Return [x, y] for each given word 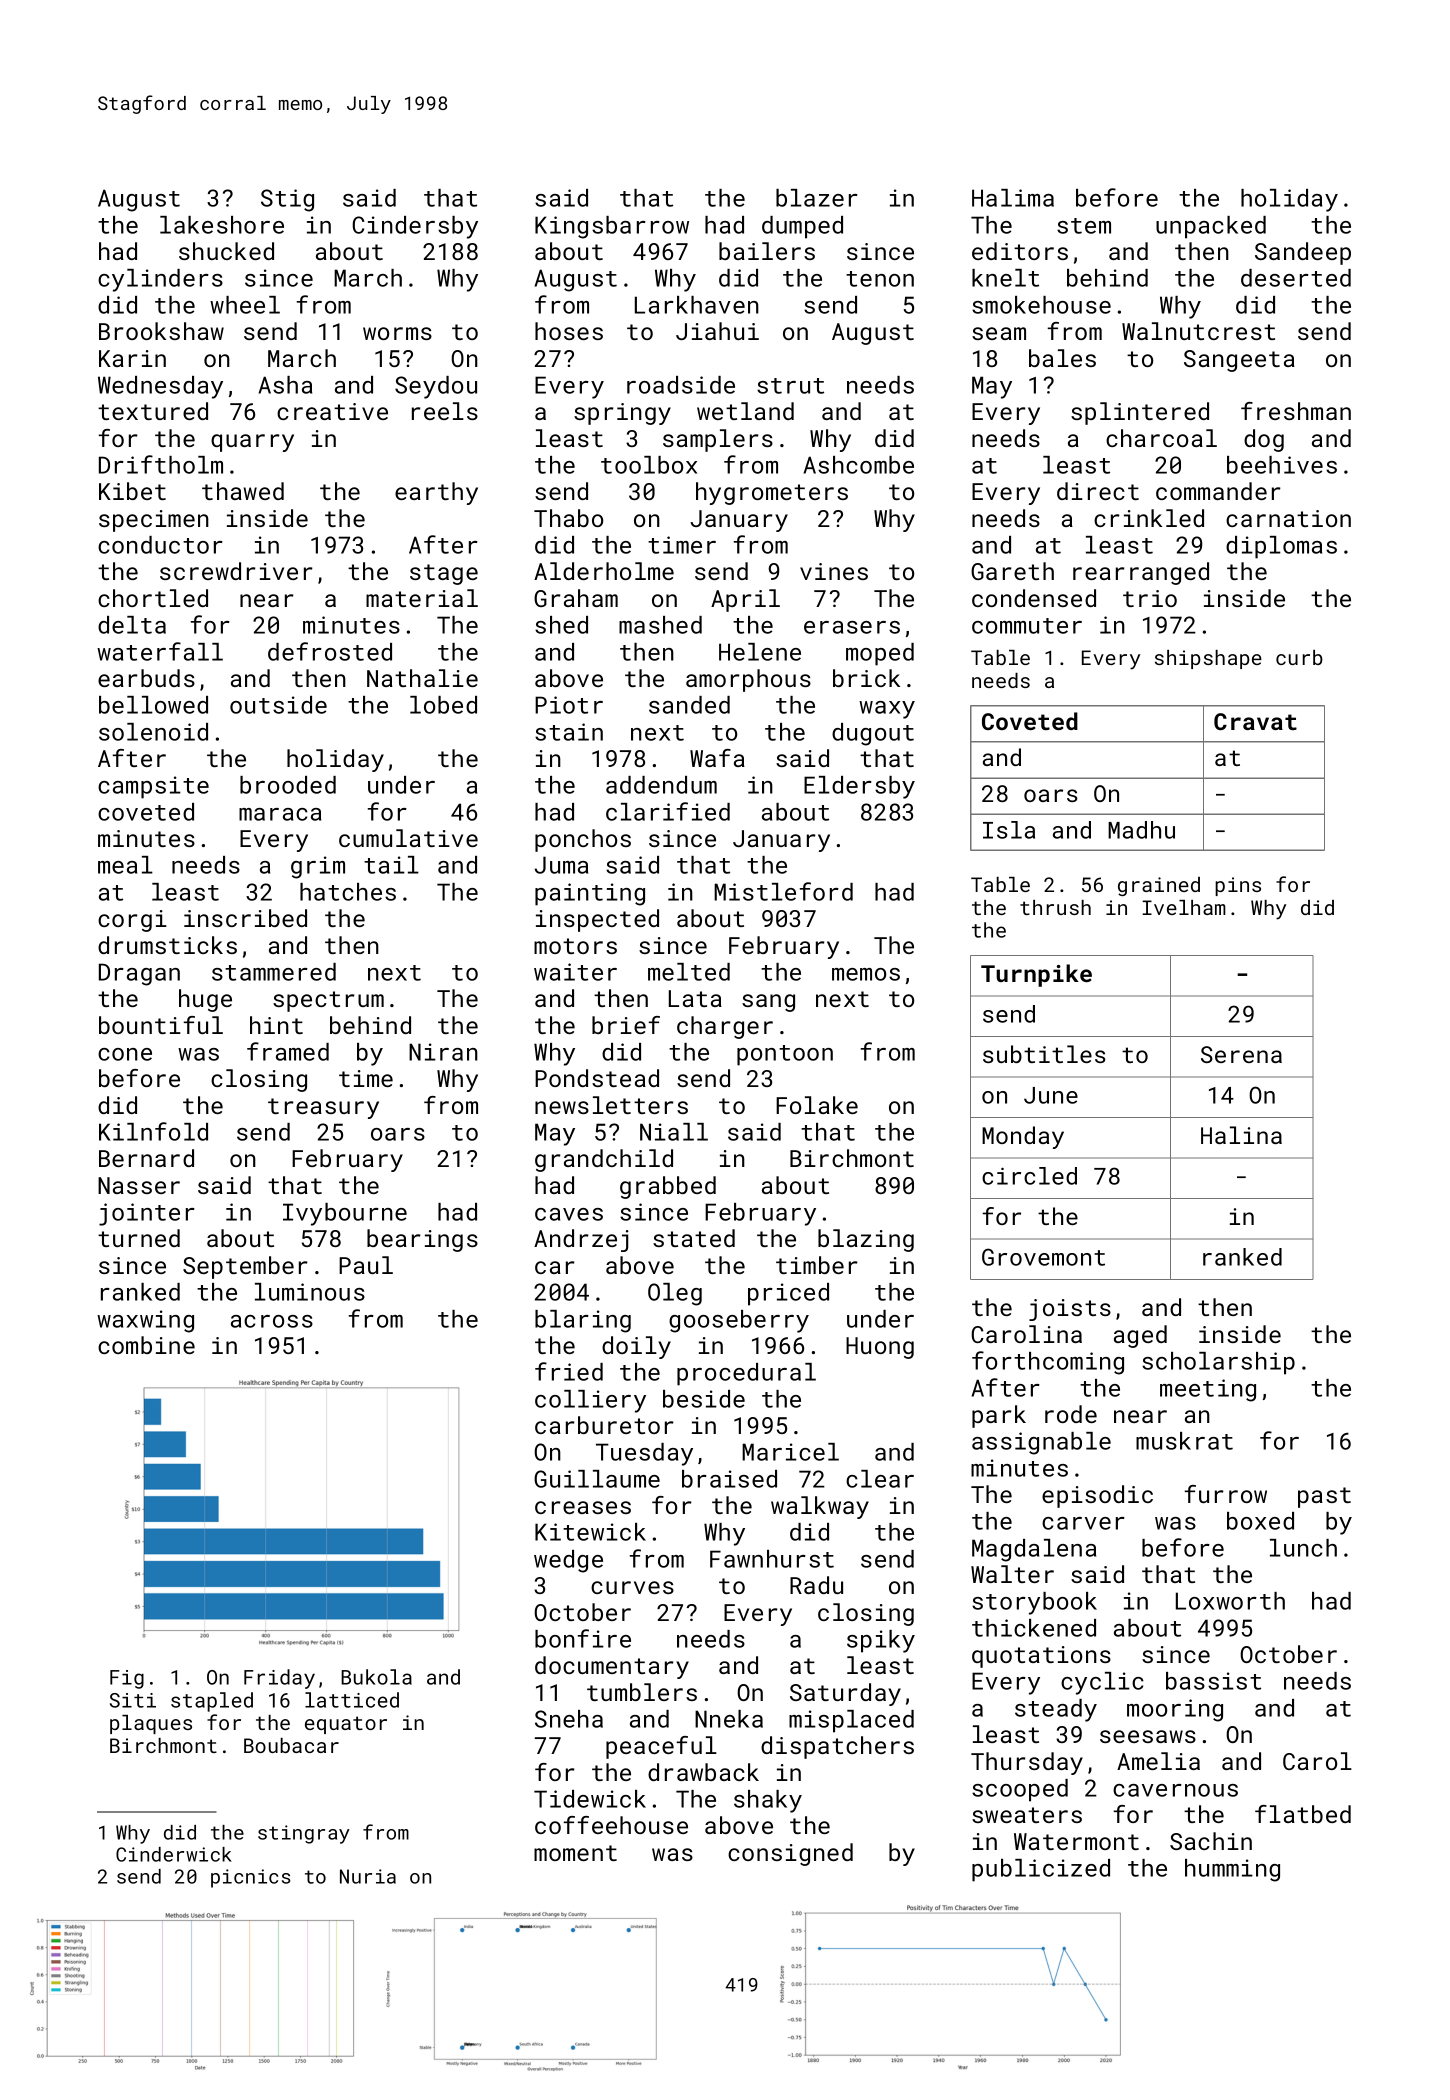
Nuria [368, 1876]
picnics [251, 1878]
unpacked [1211, 227]
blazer [817, 198]
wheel [245, 305]
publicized [1041, 1870]
